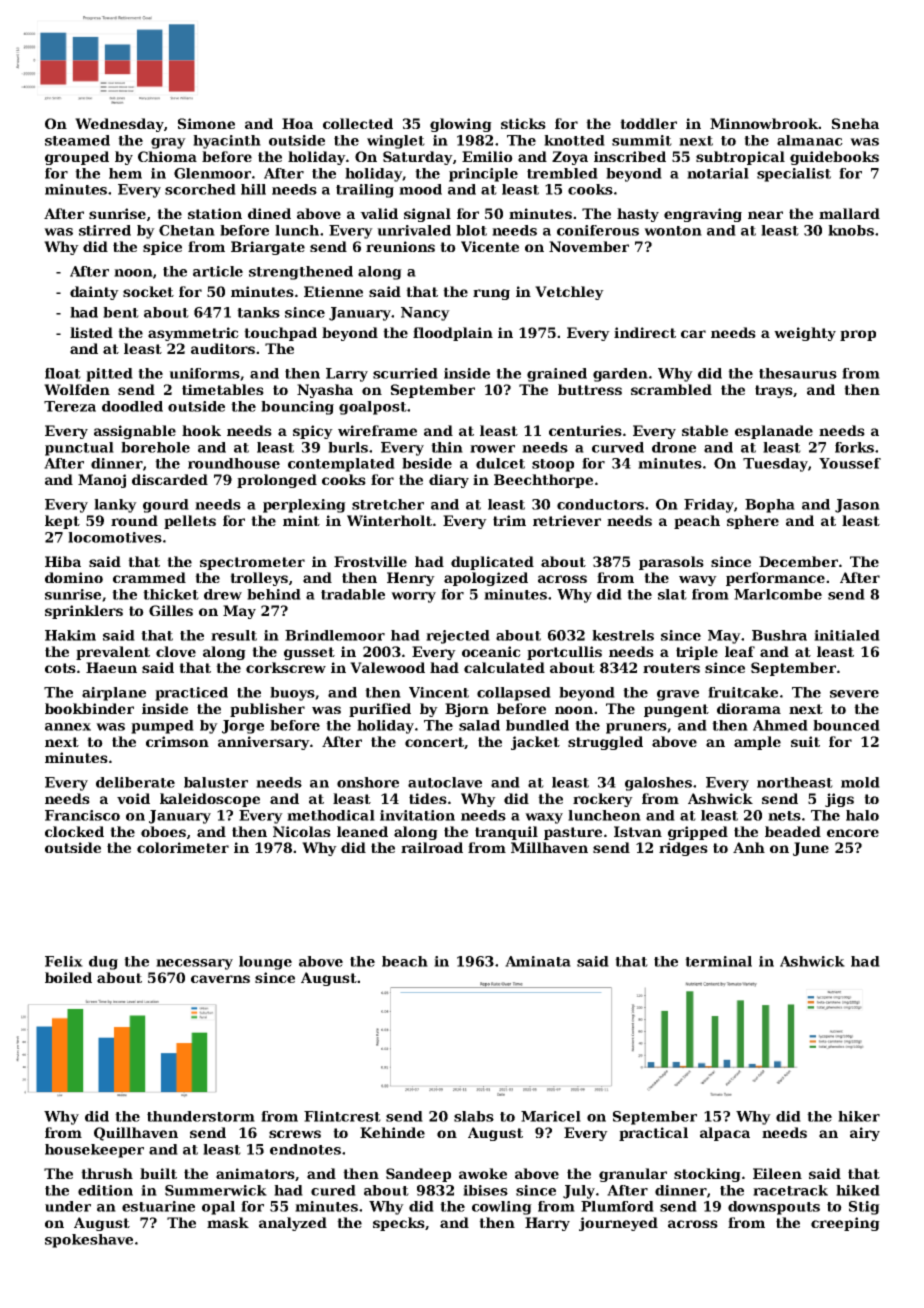  I want to click on stocking, so click(707, 1175).
